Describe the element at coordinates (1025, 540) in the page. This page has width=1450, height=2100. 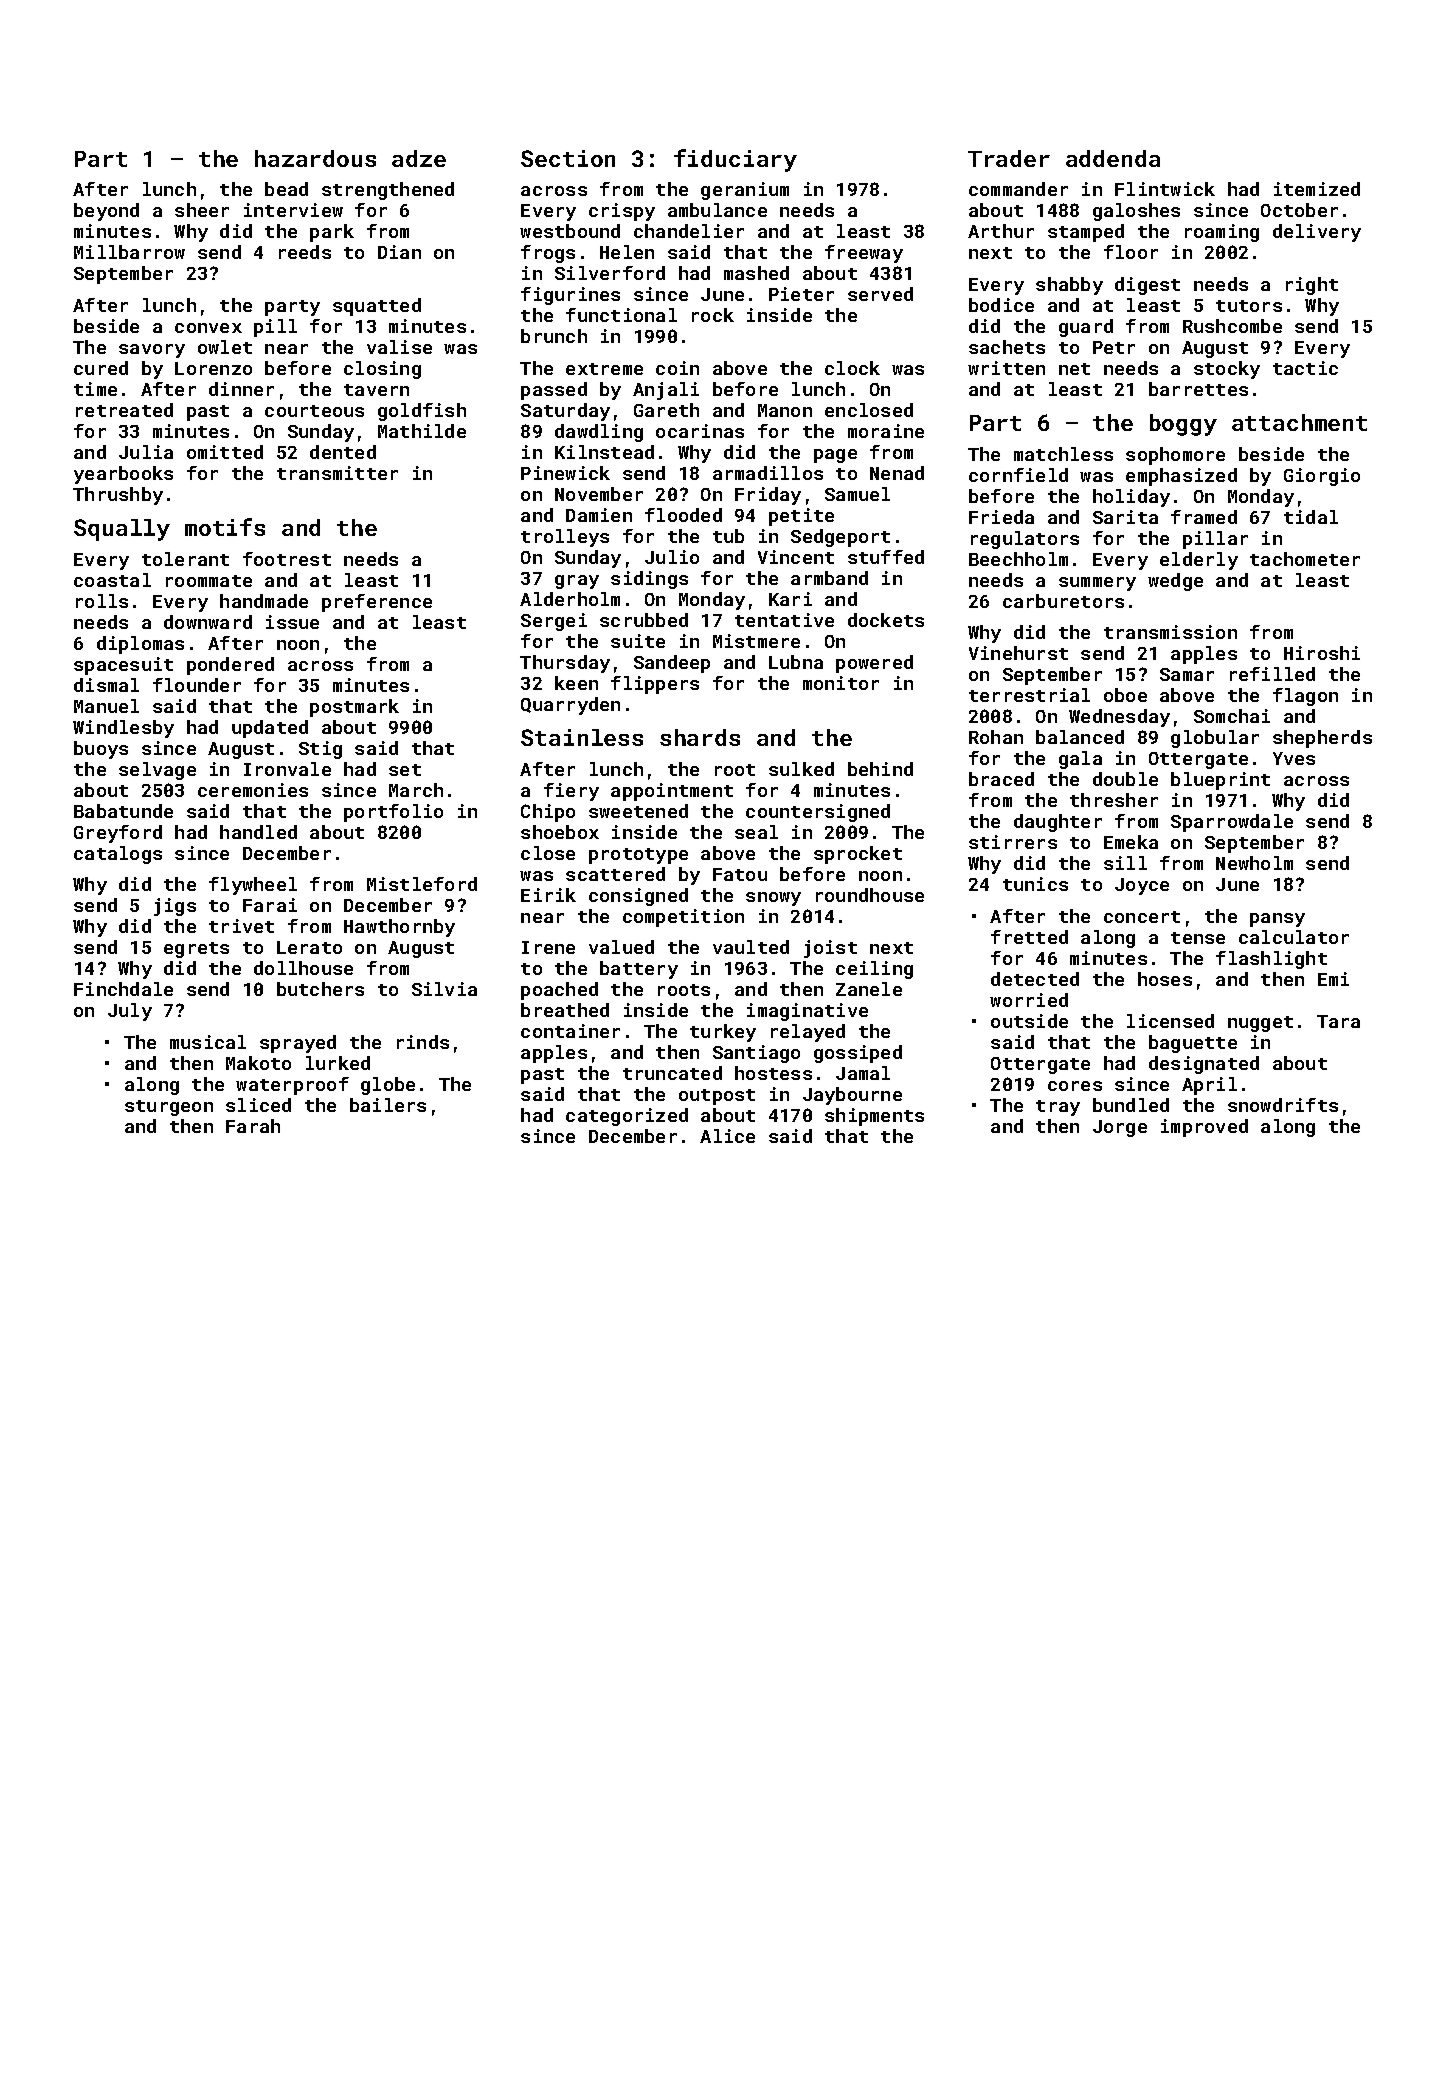
I see `regulators` at that location.
